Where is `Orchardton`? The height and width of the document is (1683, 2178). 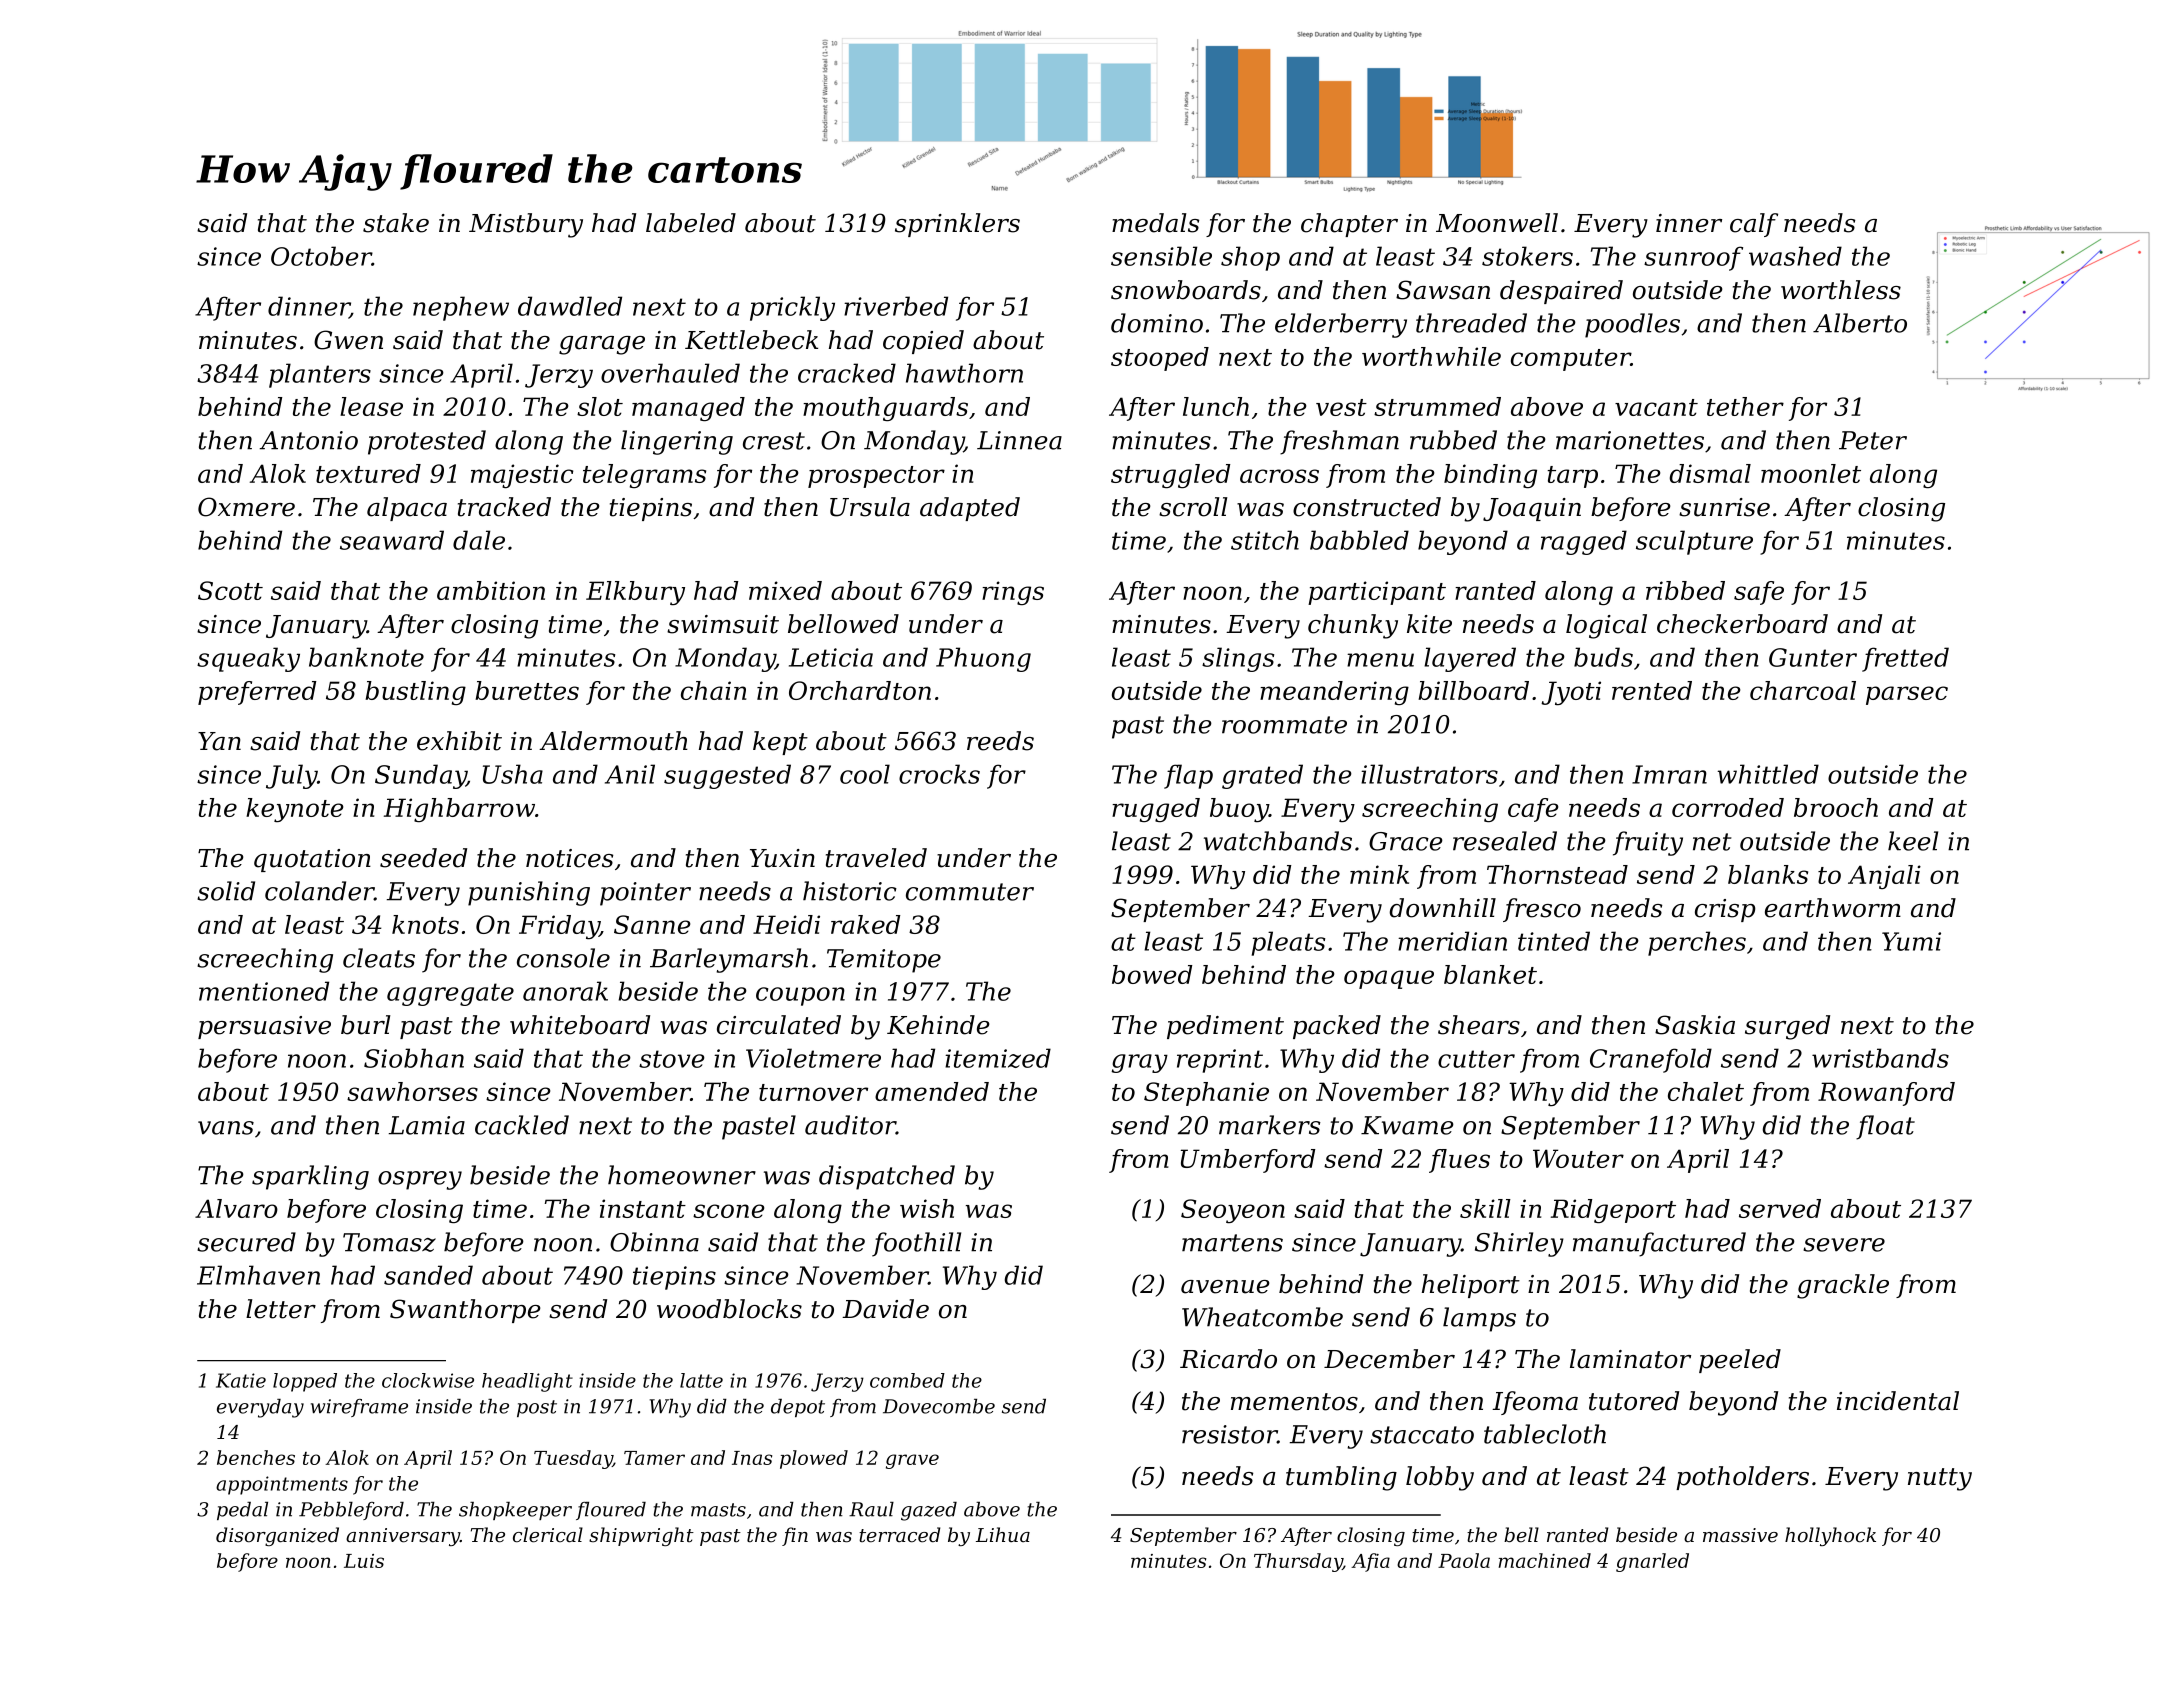 Orchardton is located at coordinates (860, 690).
